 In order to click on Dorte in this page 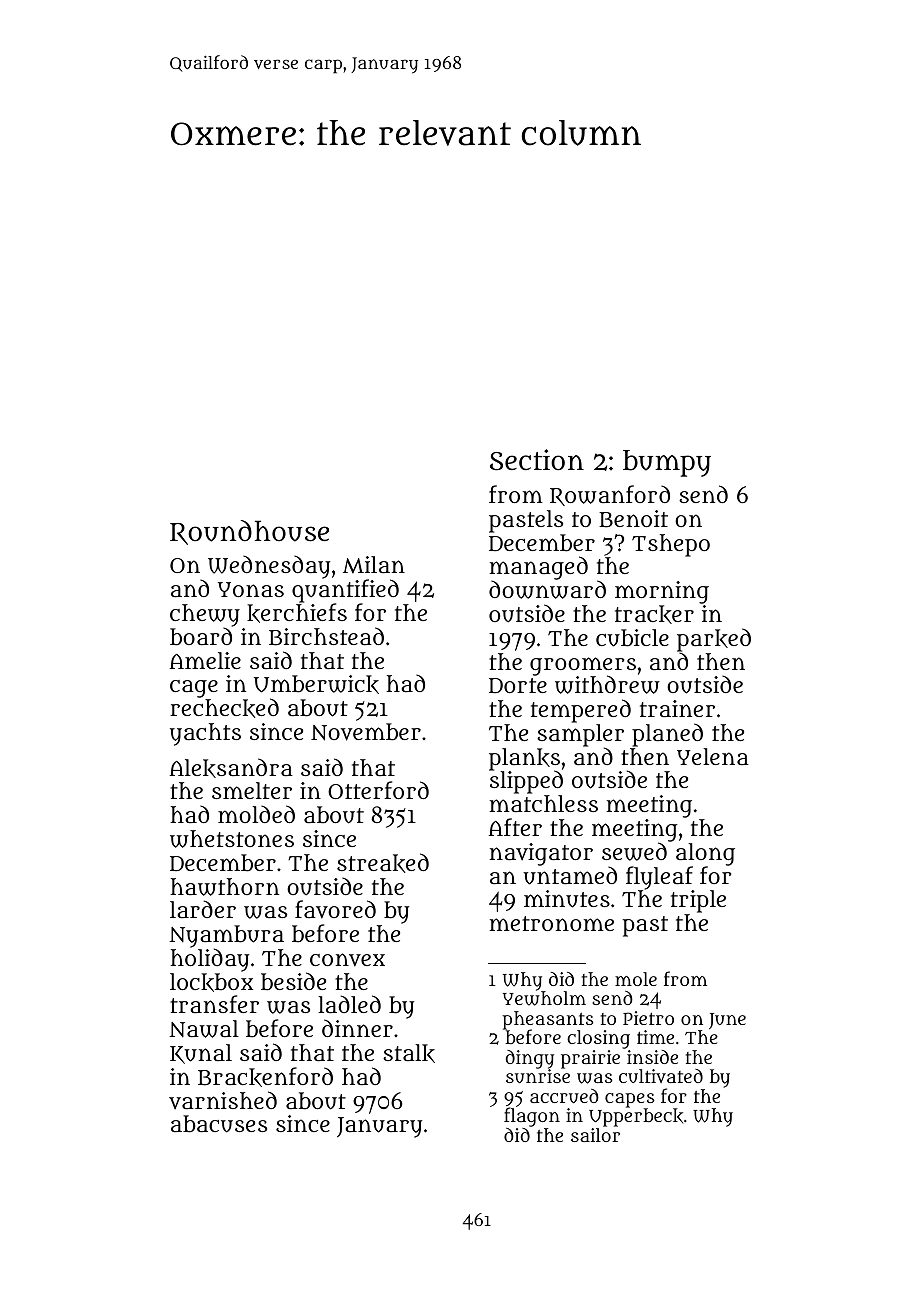, I will do `click(518, 685)`.
